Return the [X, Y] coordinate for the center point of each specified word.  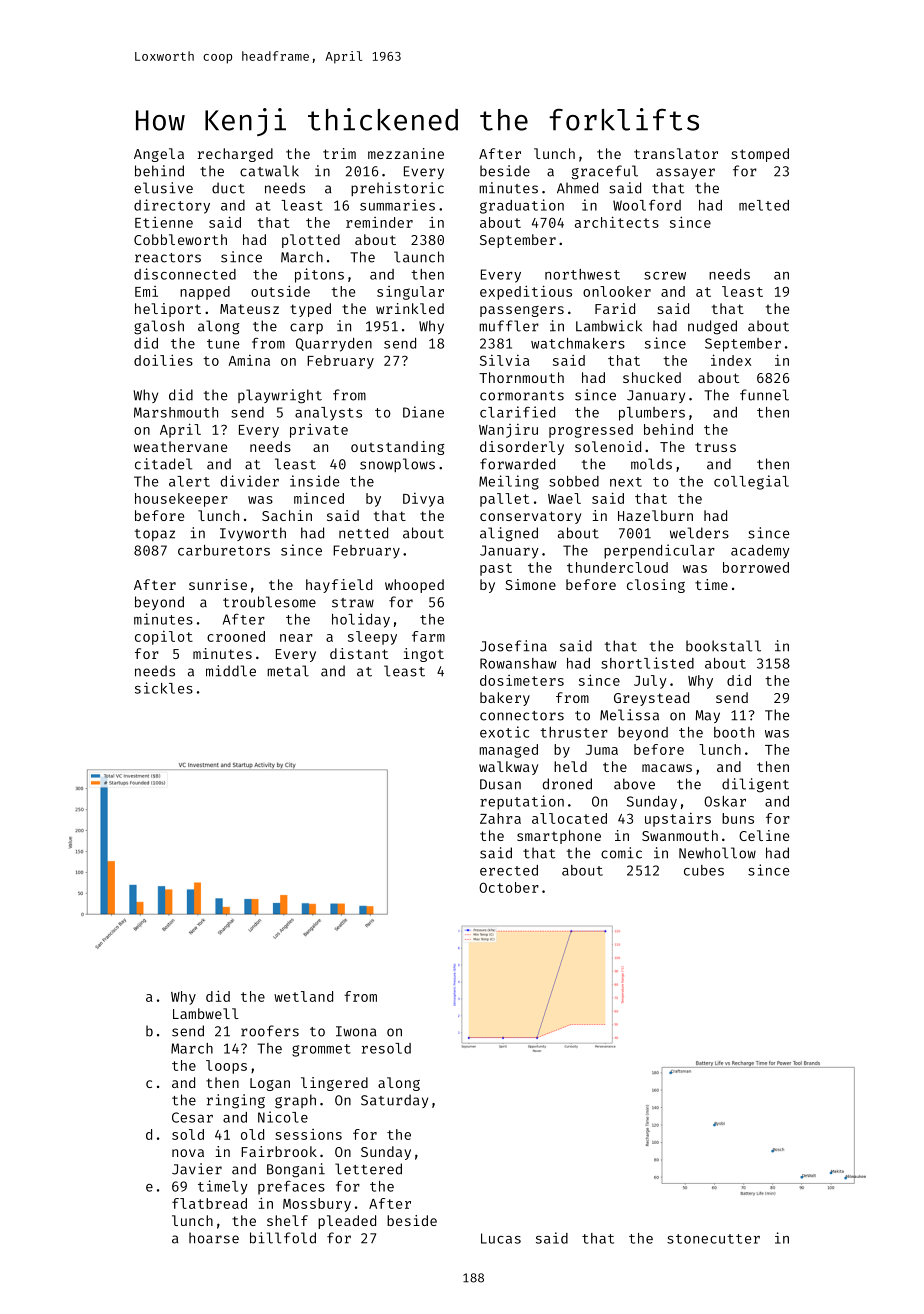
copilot [164, 638]
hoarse [214, 1238]
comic [621, 853]
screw [665, 276]
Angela [159, 155]
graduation [522, 206]
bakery [505, 699]
